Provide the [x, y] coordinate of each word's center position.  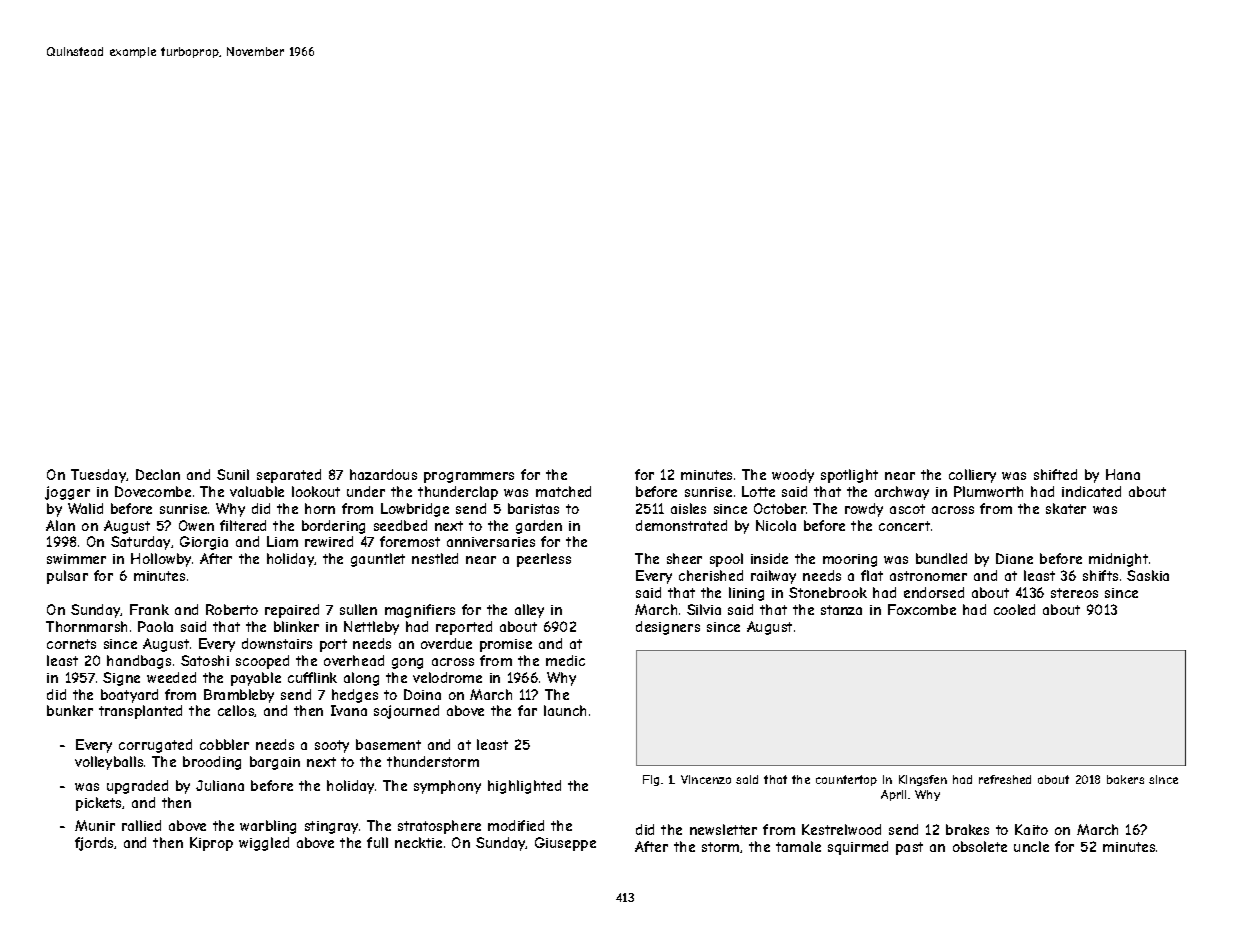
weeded [171, 677]
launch [565, 710]
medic [565, 660]
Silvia [704, 609]
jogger [67, 493]
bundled [941, 558]
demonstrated [681, 525]
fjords [94, 844]
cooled [1014, 609]
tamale [798, 846]
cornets [71, 644]
